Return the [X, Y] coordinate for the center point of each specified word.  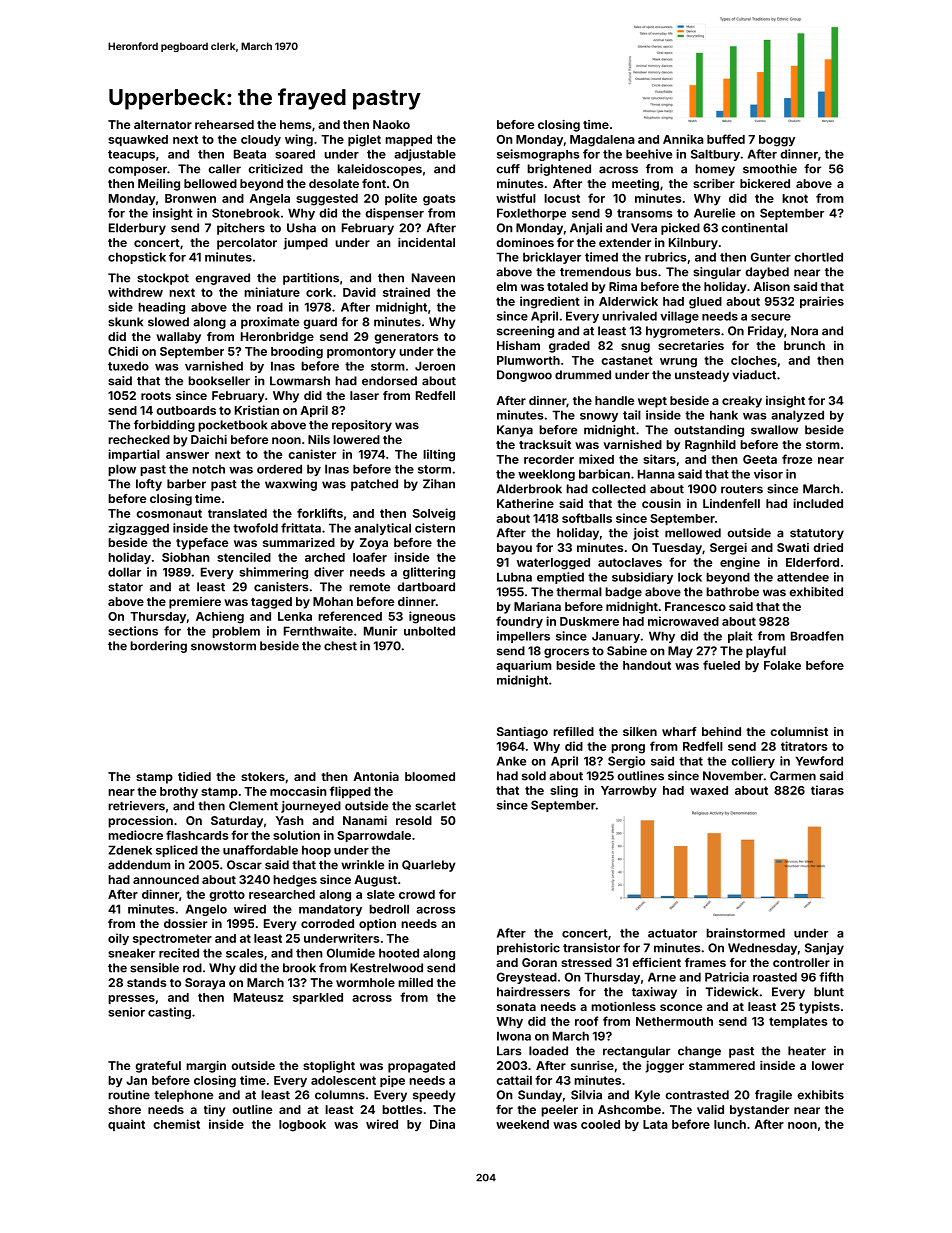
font [374, 183]
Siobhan [186, 557]
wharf [679, 731]
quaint [126, 1125]
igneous [432, 617]
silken [640, 731]
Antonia [376, 776]
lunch [730, 1124]
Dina [442, 1124]
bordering [158, 647]
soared [295, 154]
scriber [714, 183]
